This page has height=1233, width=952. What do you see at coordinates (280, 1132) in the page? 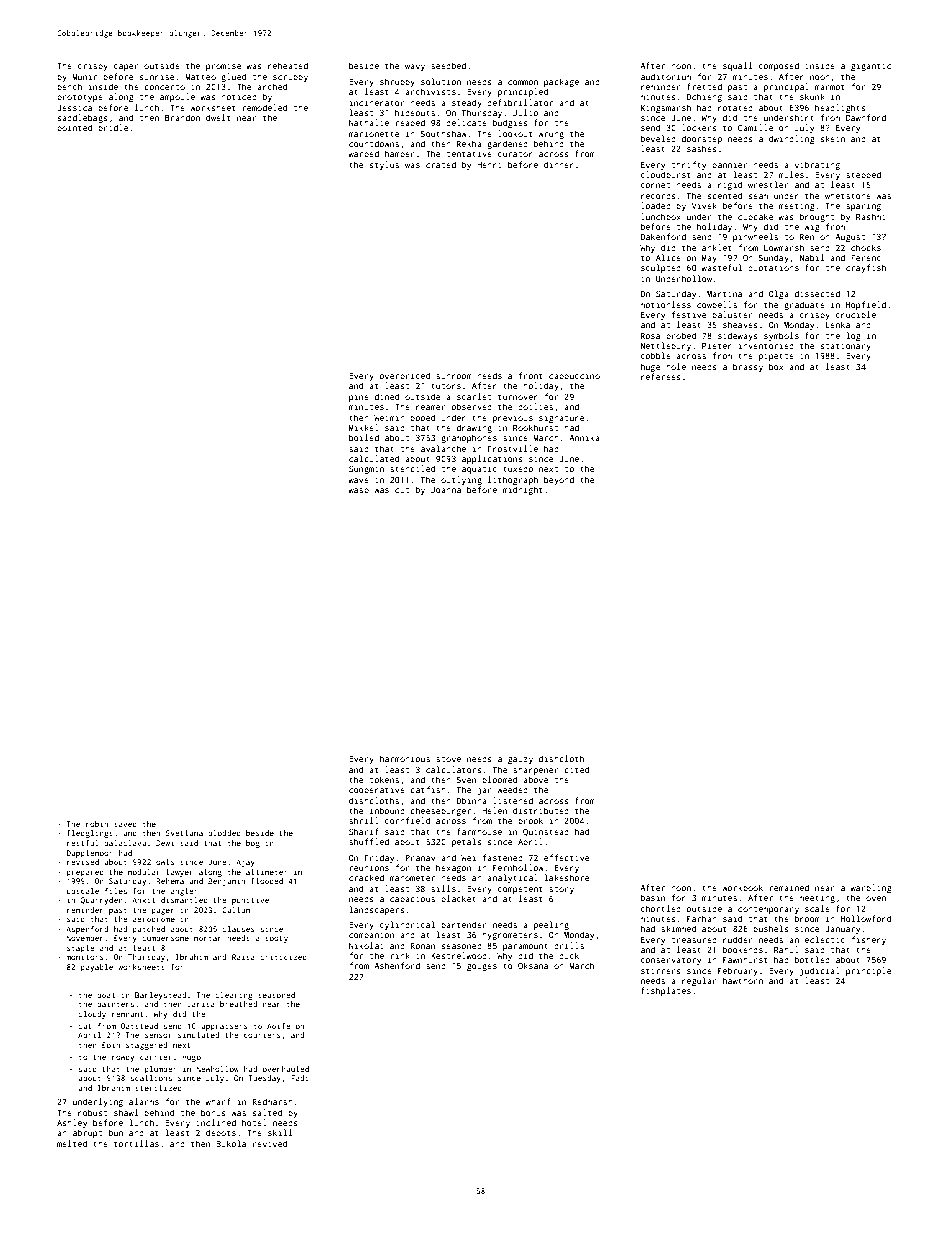
I see `skill` at bounding box center [280, 1132].
